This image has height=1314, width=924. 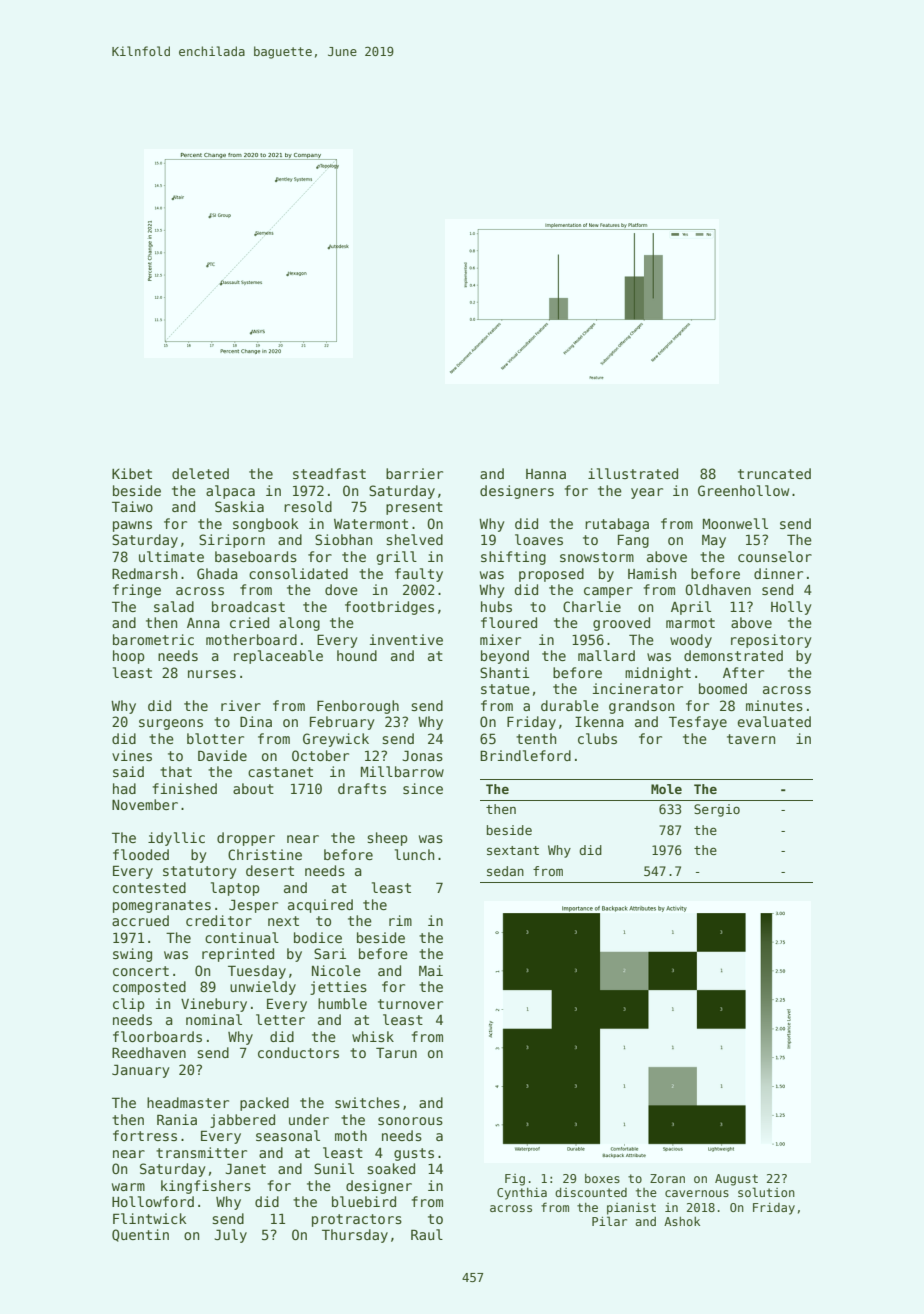 I want to click on sedan, so click(x=505, y=871).
